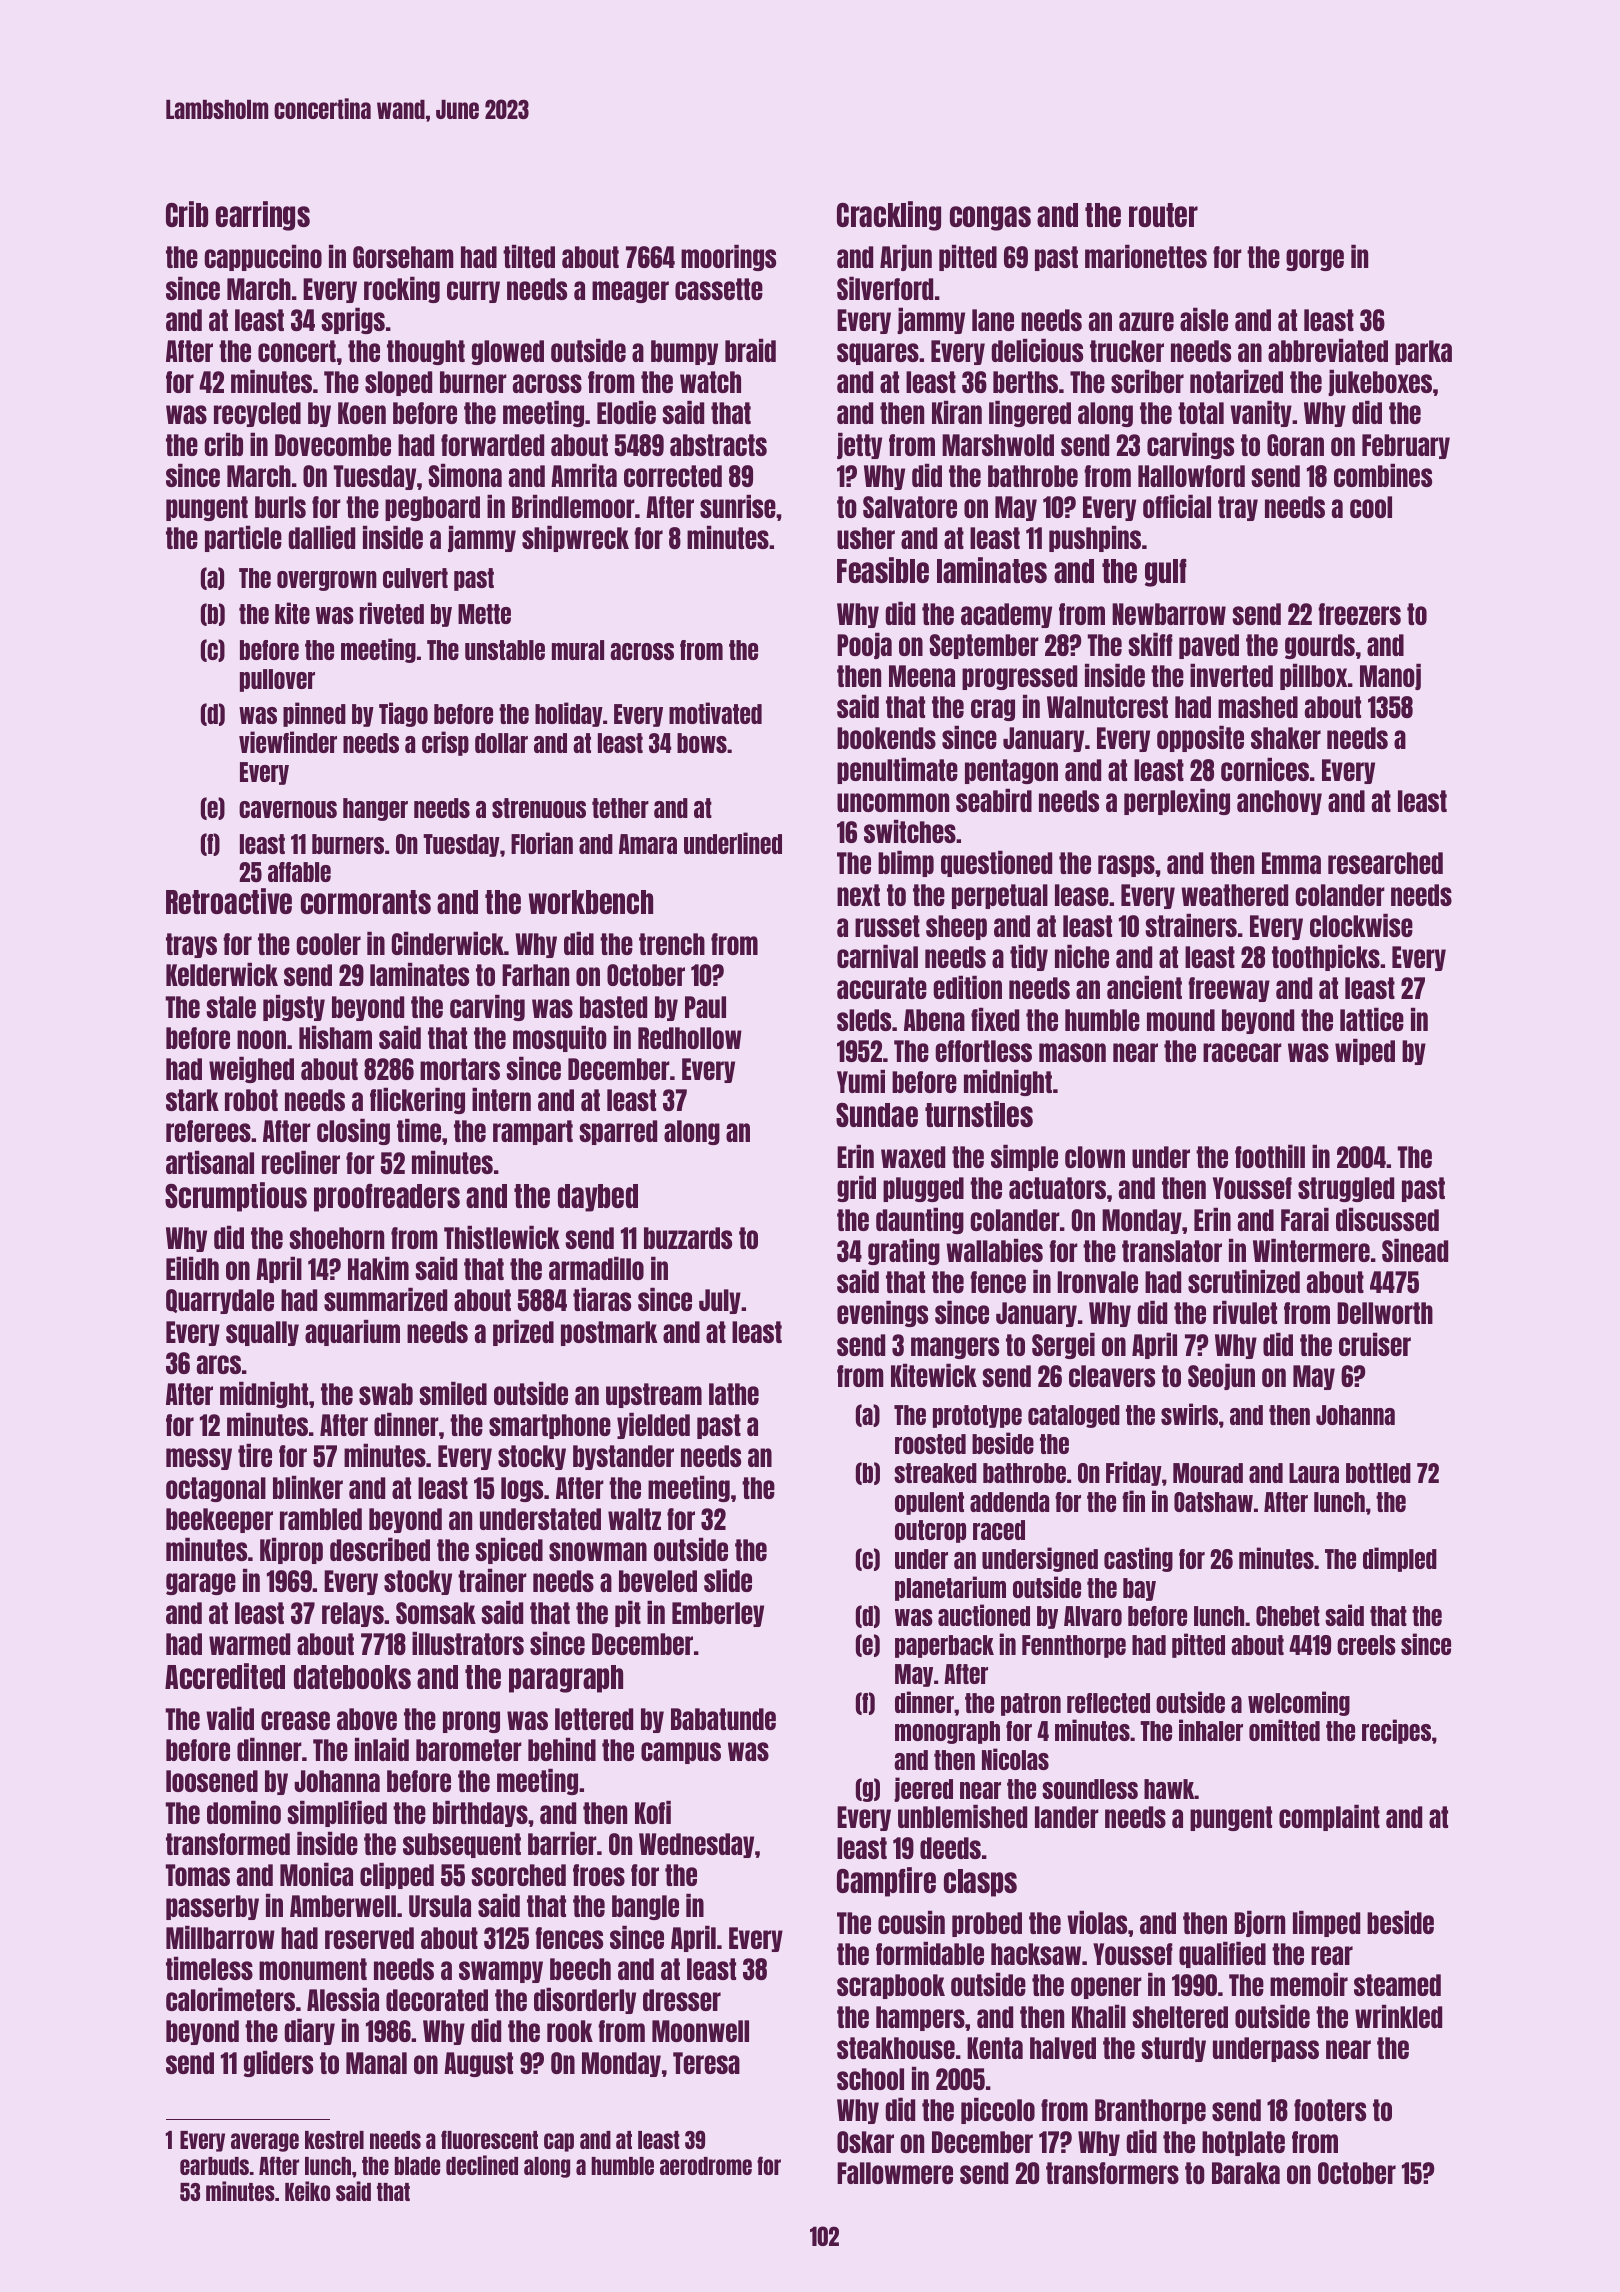  What do you see at coordinates (626, 412) in the image?
I see `Elodie` at bounding box center [626, 412].
